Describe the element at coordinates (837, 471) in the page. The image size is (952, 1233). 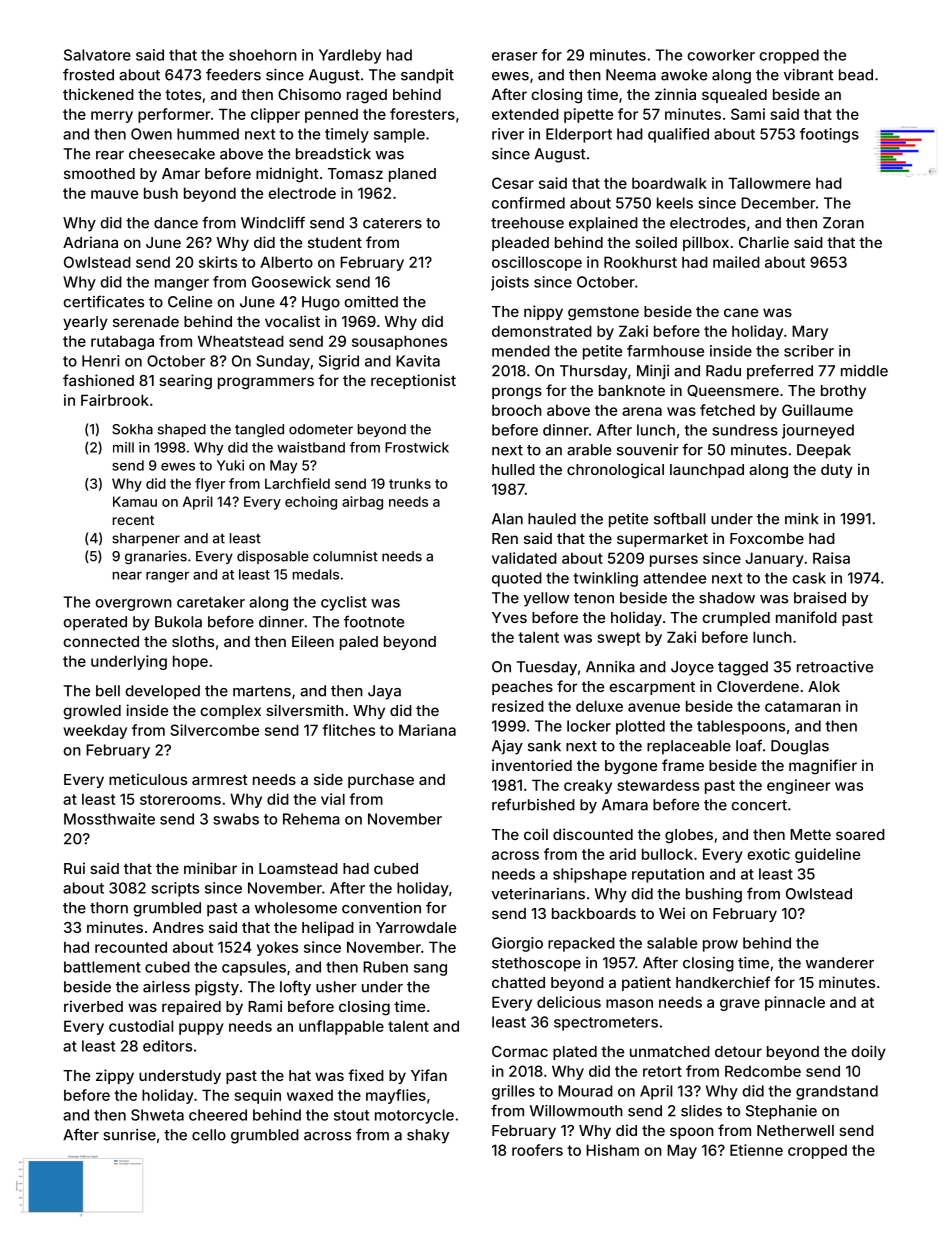
I see `duty` at that location.
